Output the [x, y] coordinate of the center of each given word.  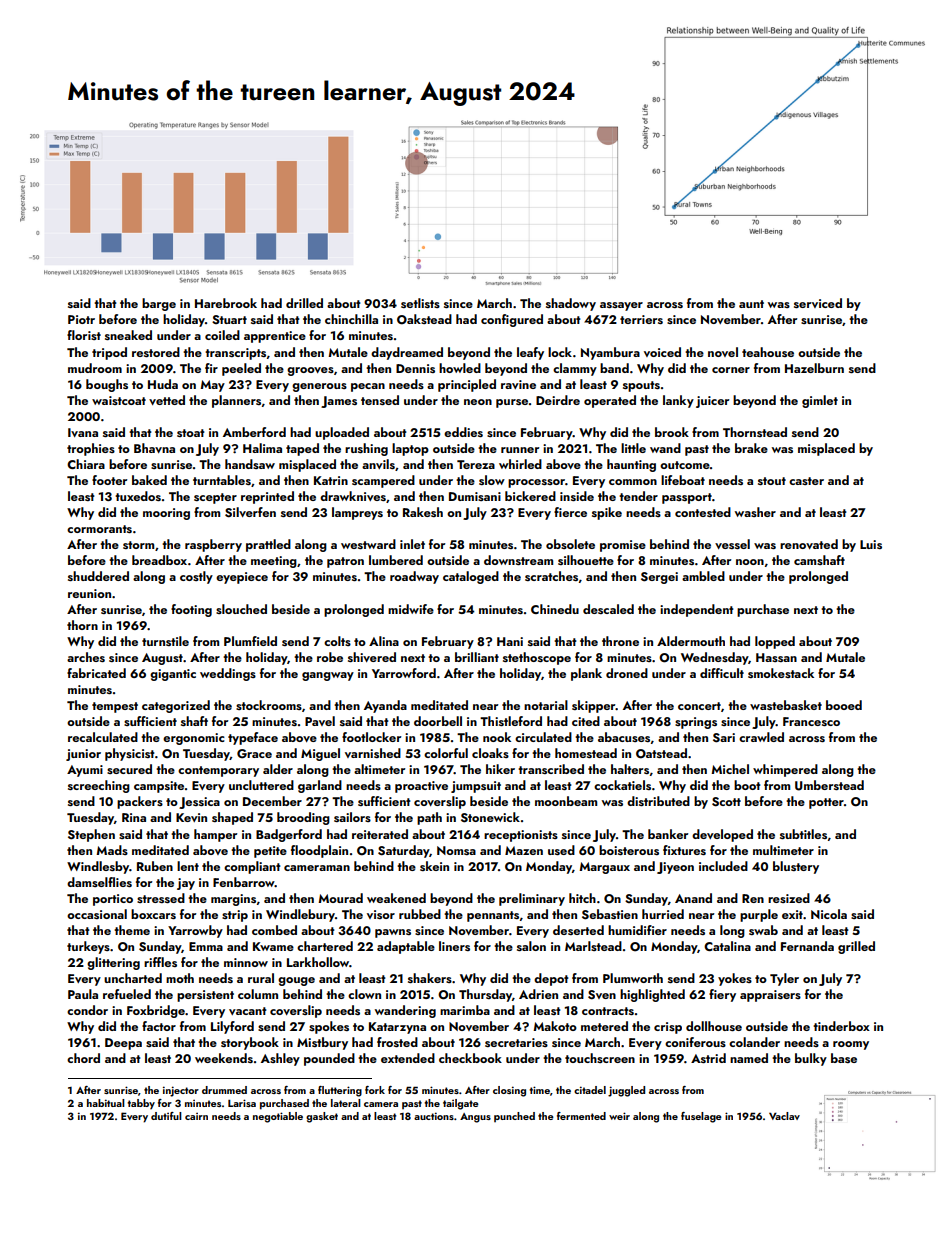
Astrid [708, 1058]
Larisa [242, 1103]
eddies [463, 432]
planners [236, 401]
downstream [518, 560]
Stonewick [490, 817]
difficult [722, 673]
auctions [434, 1116]
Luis [871, 544]
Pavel [320, 721]
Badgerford [289, 835]
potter [826, 803]
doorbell [438, 721]
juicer [712, 402]
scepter [215, 498]
